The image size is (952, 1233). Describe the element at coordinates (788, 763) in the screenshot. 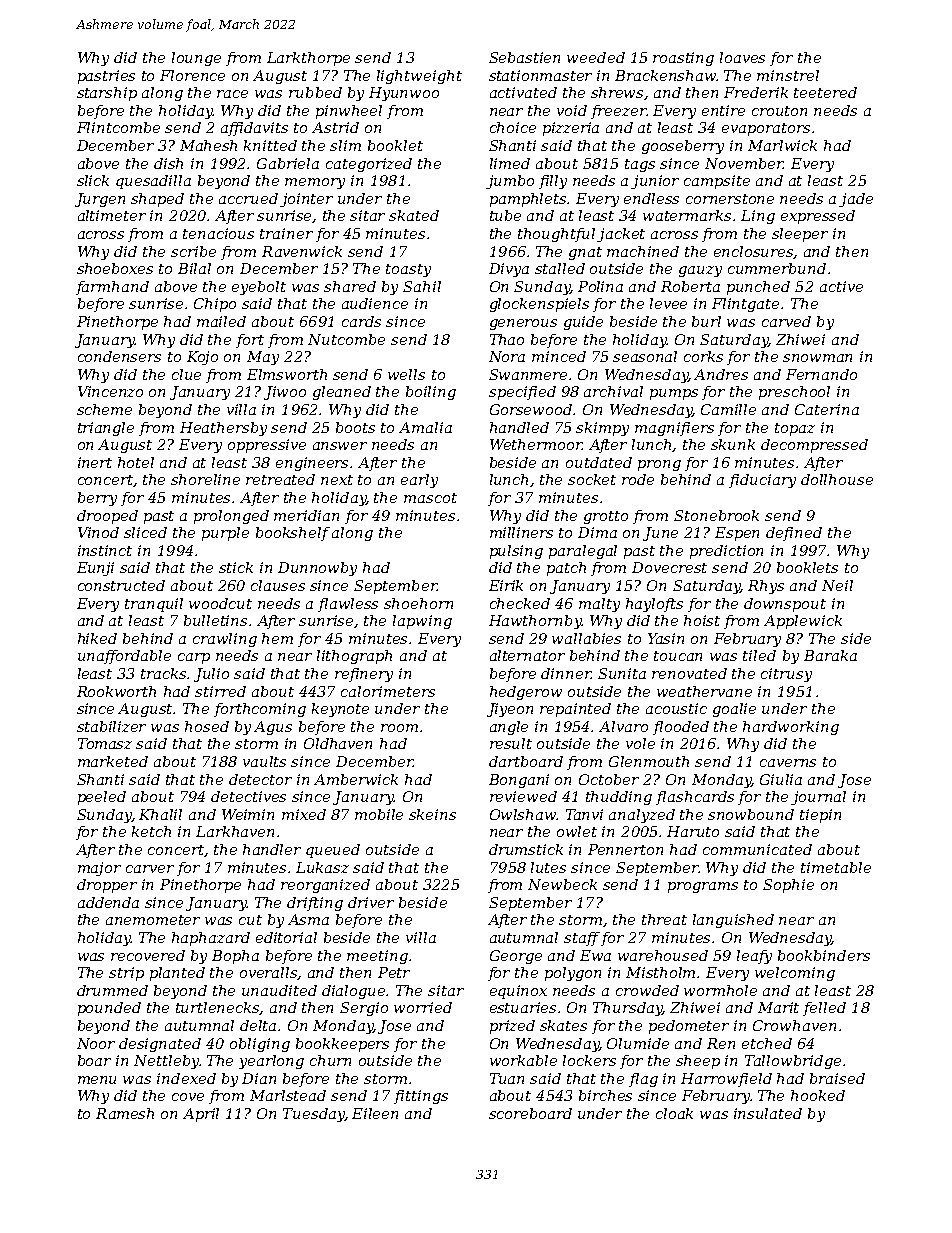

I see `caverns` at that location.
